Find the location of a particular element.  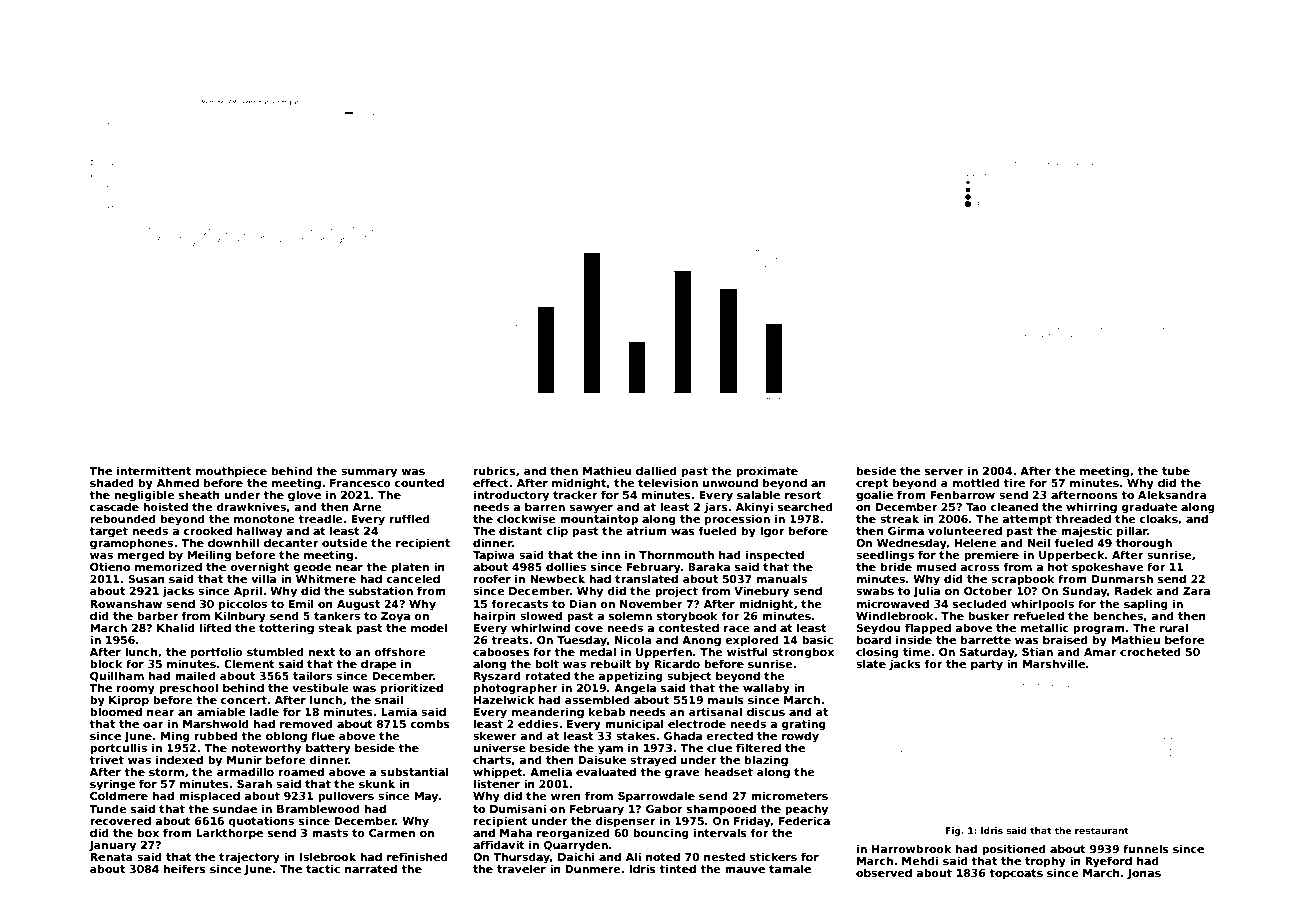

mailed is located at coordinates (195, 675).
